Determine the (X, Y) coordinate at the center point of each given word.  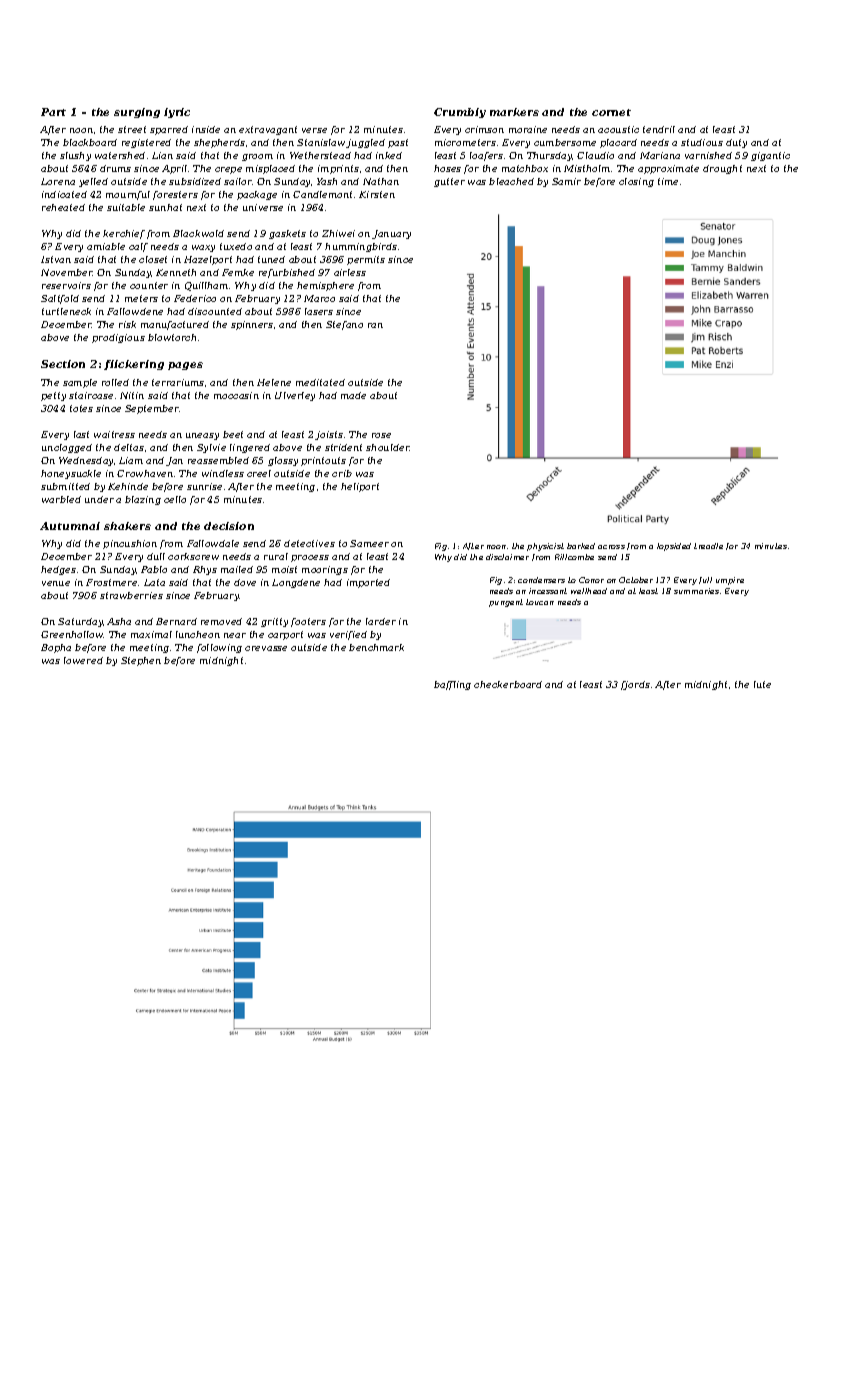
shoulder (388, 447)
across (611, 547)
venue (56, 583)
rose (381, 435)
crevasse (266, 648)
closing (636, 182)
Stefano (344, 325)
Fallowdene (135, 311)
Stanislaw (321, 142)
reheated (63, 207)
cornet (611, 112)
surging (137, 113)
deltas (129, 447)
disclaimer (507, 557)
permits (366, 260)
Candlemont (322, 194)
